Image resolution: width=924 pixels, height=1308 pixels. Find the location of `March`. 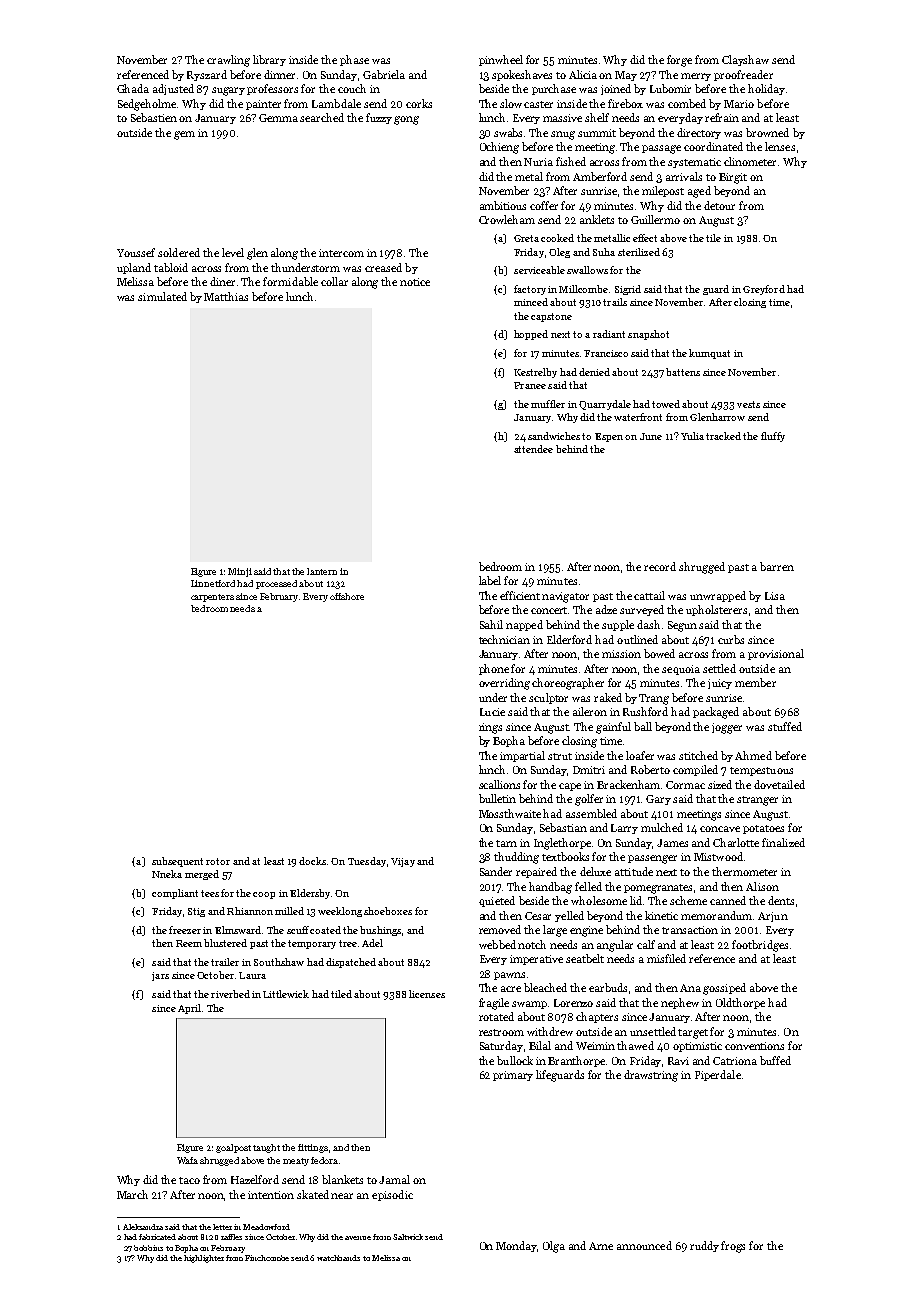

March is located at coordinates (132, 1194).
